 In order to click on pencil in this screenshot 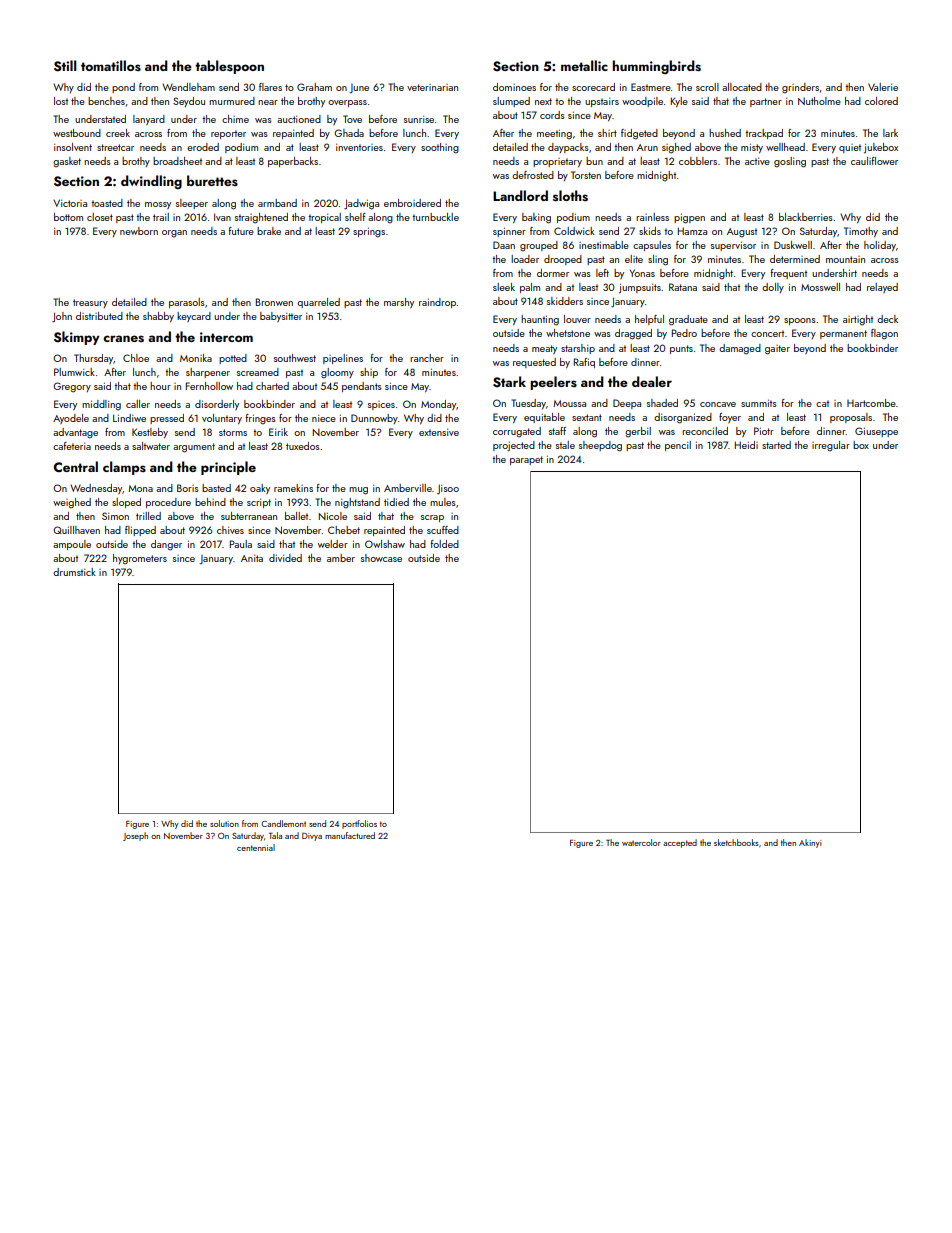, I will do `click(678, 446)`.
